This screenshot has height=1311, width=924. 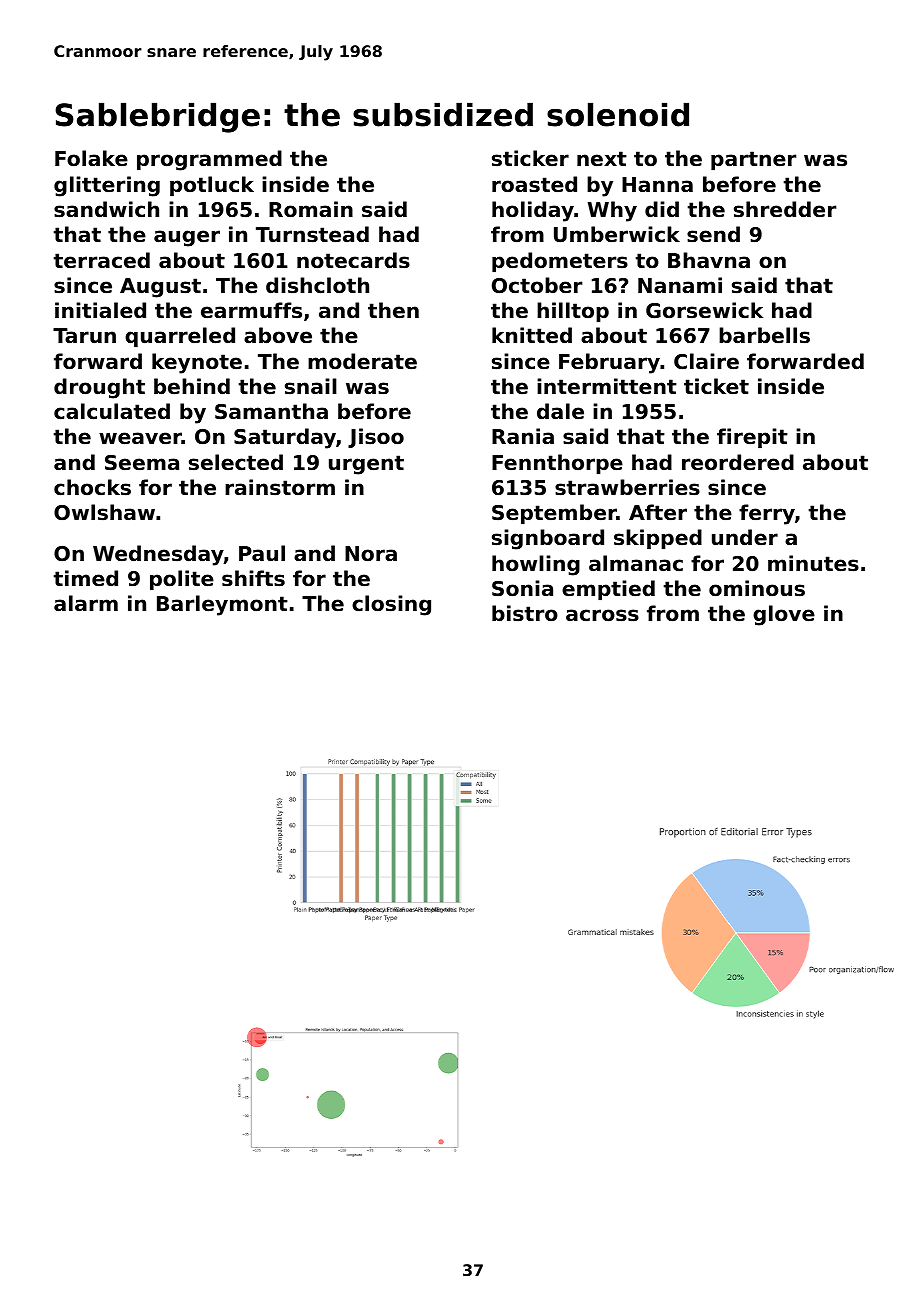 What do you see at coordinates (86, 603) in the screenshot?
I see `alarm` at bounding box center [86, 603].
